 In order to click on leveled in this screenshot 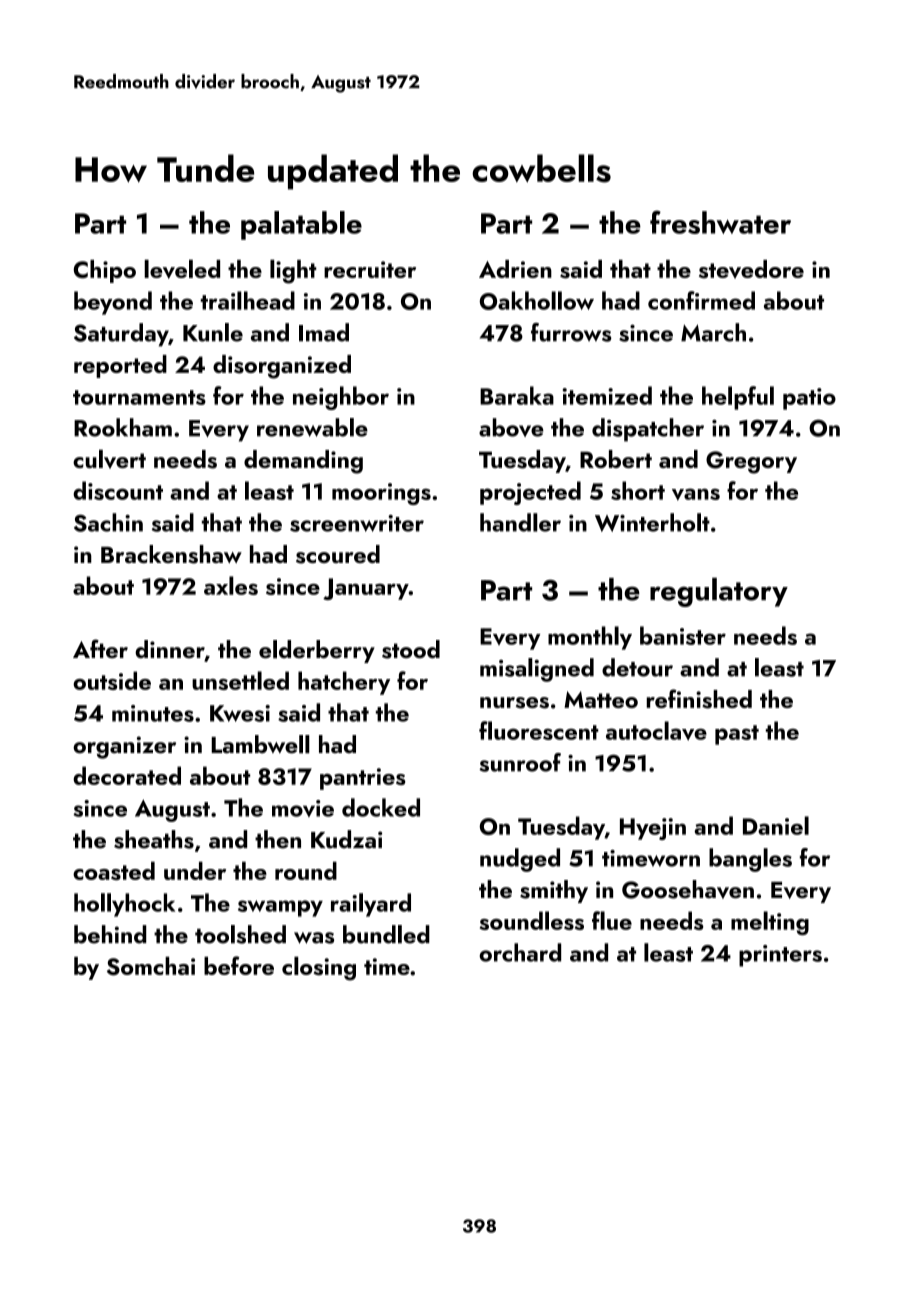, I will do `click(182, 269)`.
